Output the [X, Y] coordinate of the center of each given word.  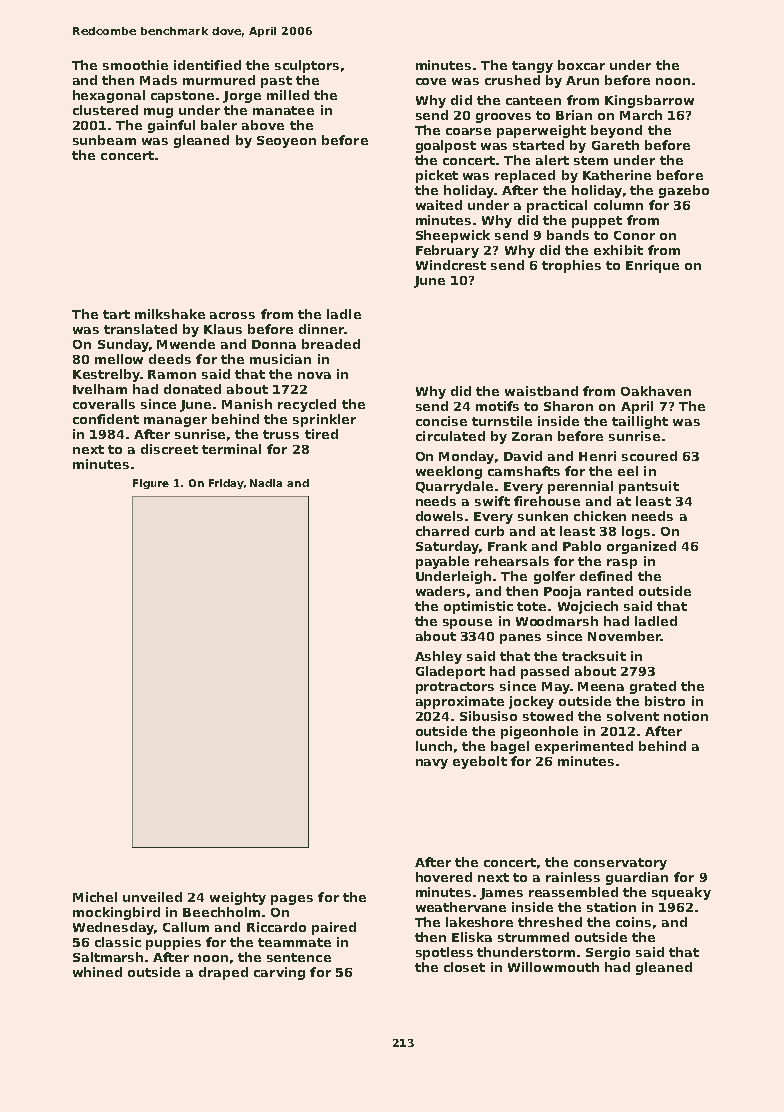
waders [440, 591]
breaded [331, 344]
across [232, 315]
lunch [434, 746]
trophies [571, 266]
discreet [169, 449]
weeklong [449, 472]
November [624, 636]
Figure [151, 484]
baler [219, 125]
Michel [95, 897]
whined [97, 972]
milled [288, 95]
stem [591, 160]
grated [653, 687]
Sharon [568, 406]
